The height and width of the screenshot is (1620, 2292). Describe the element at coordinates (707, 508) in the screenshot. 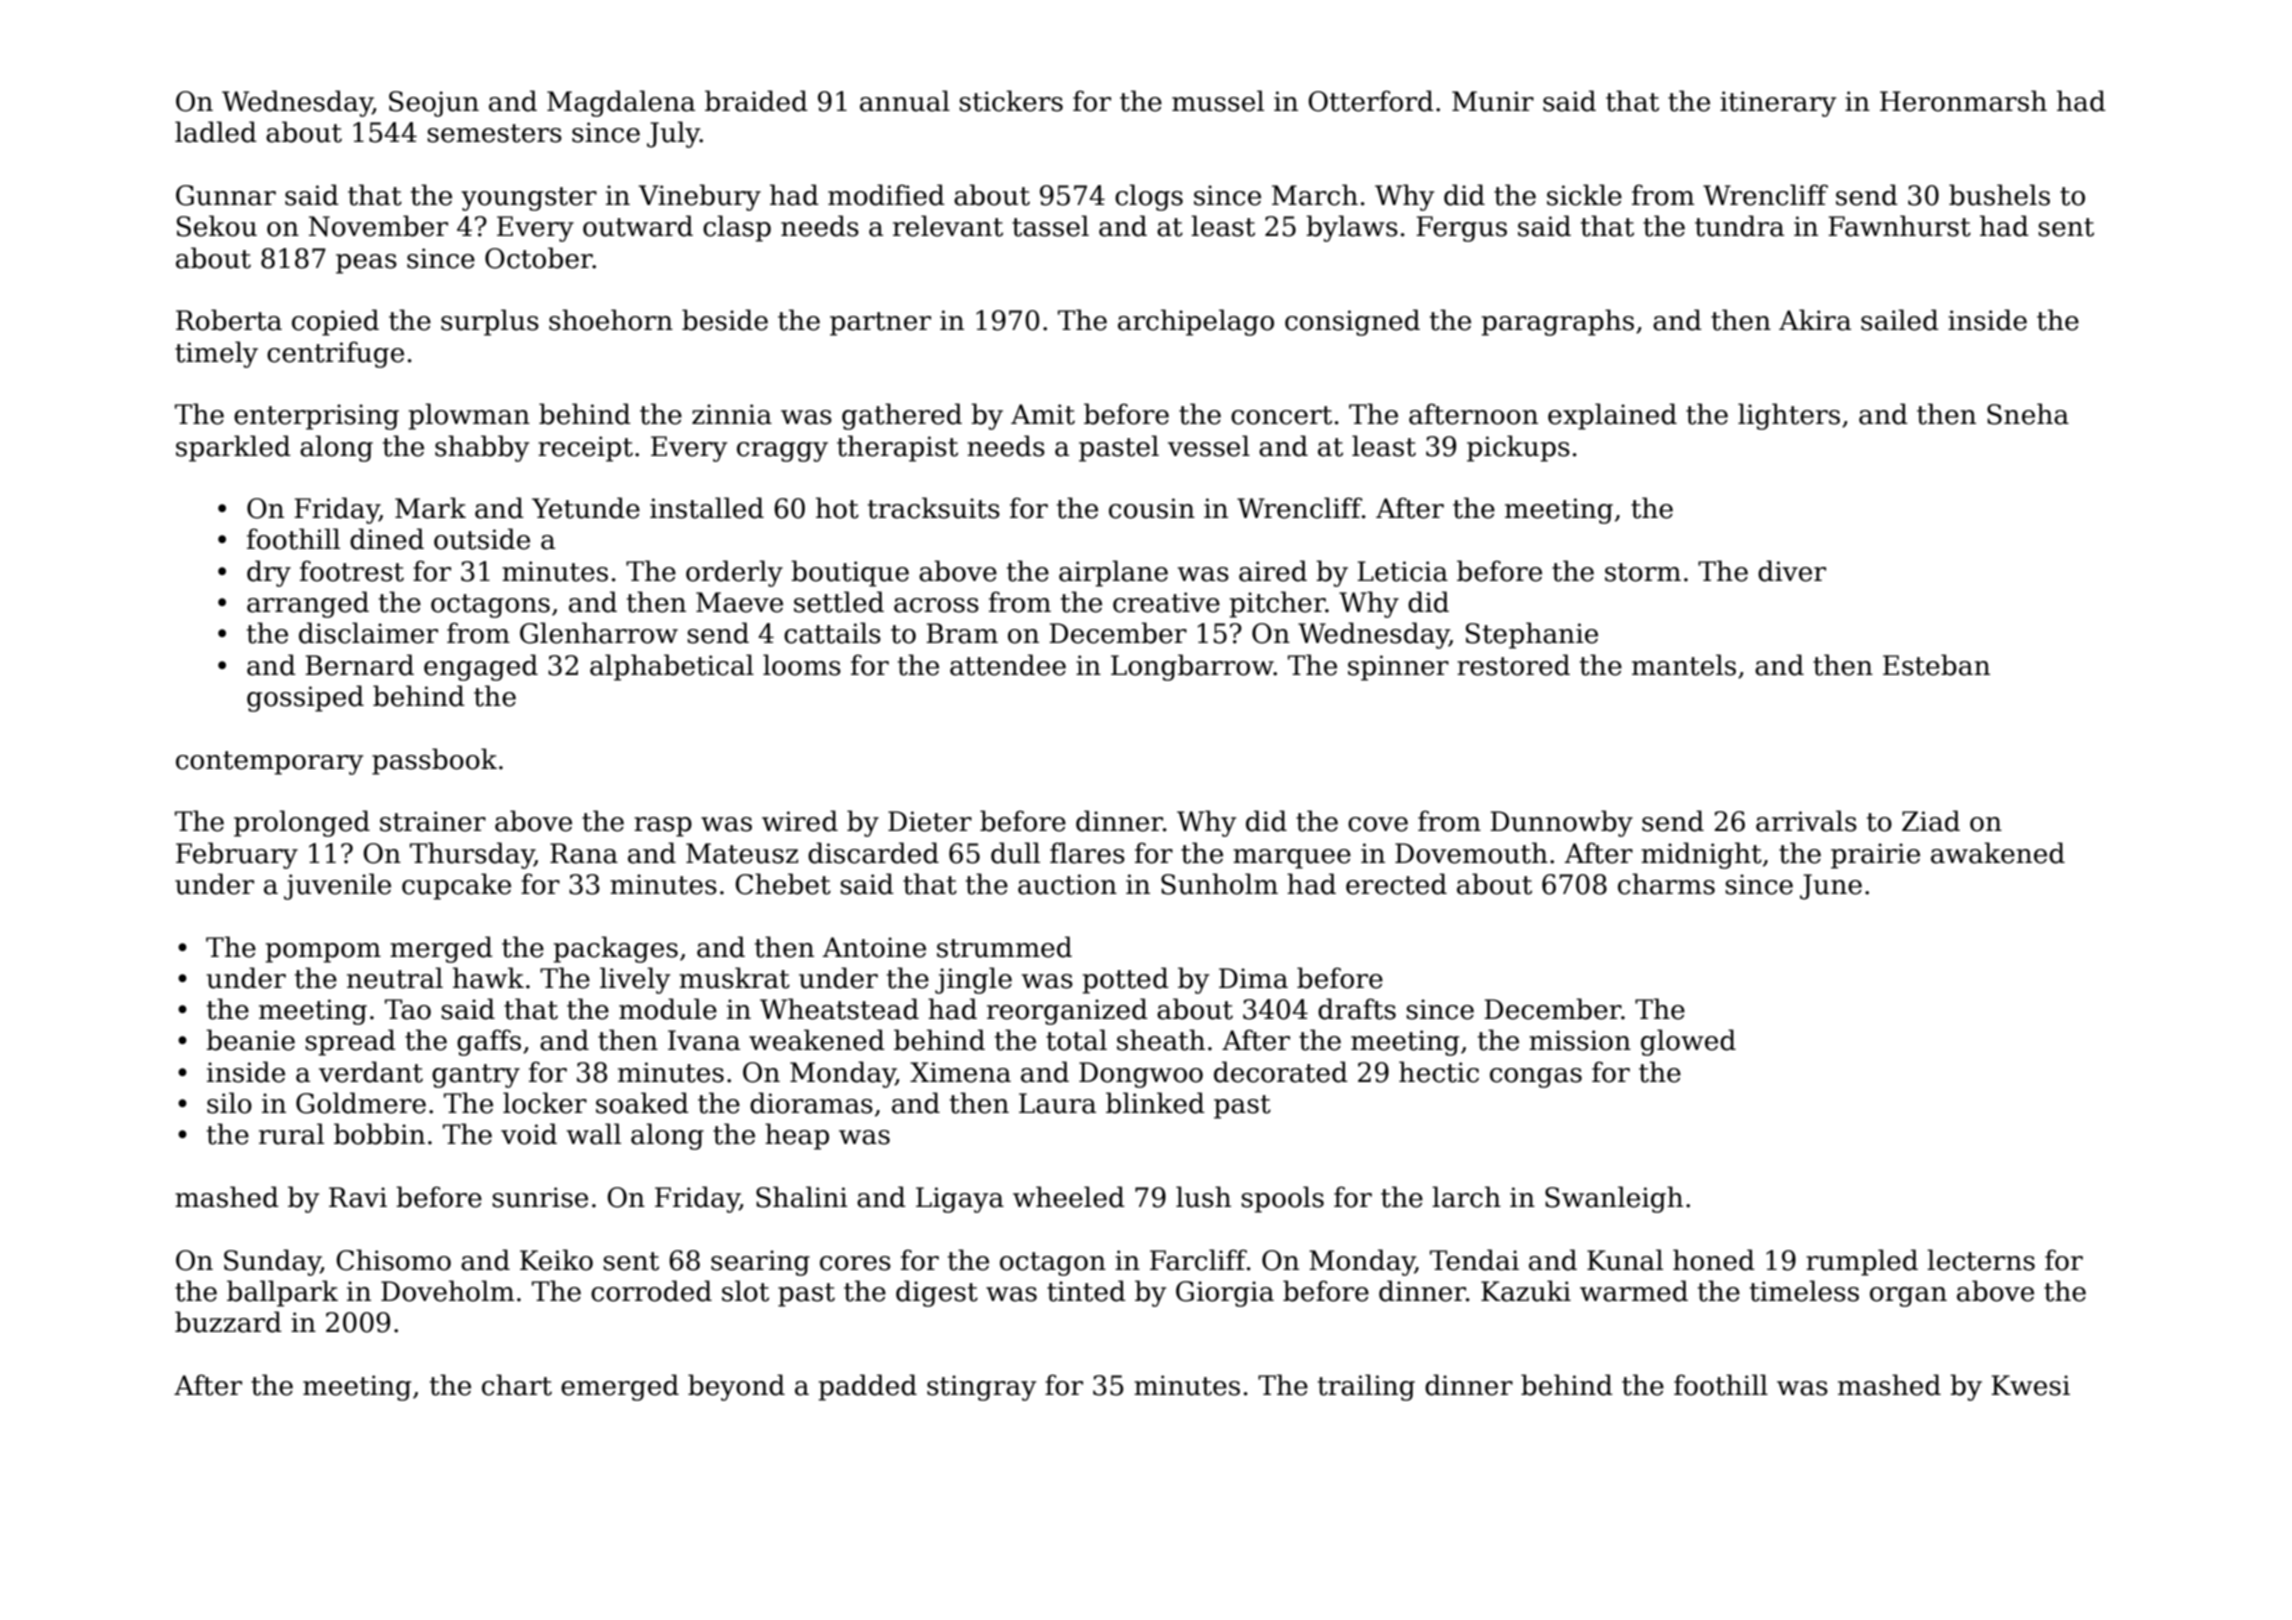

I see `installed` at that location.
